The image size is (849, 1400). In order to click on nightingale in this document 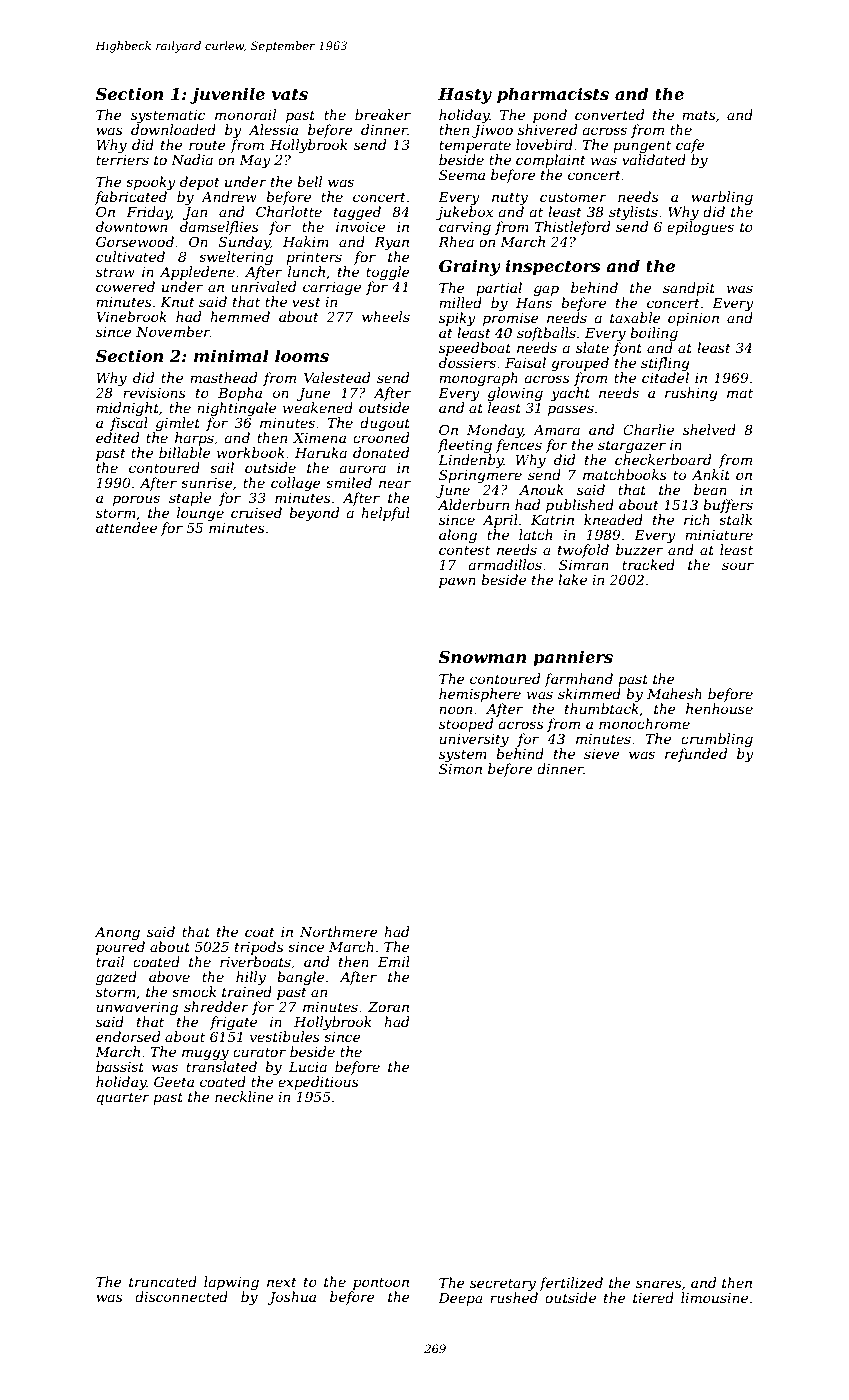, I will do `click(236, 409)`.
